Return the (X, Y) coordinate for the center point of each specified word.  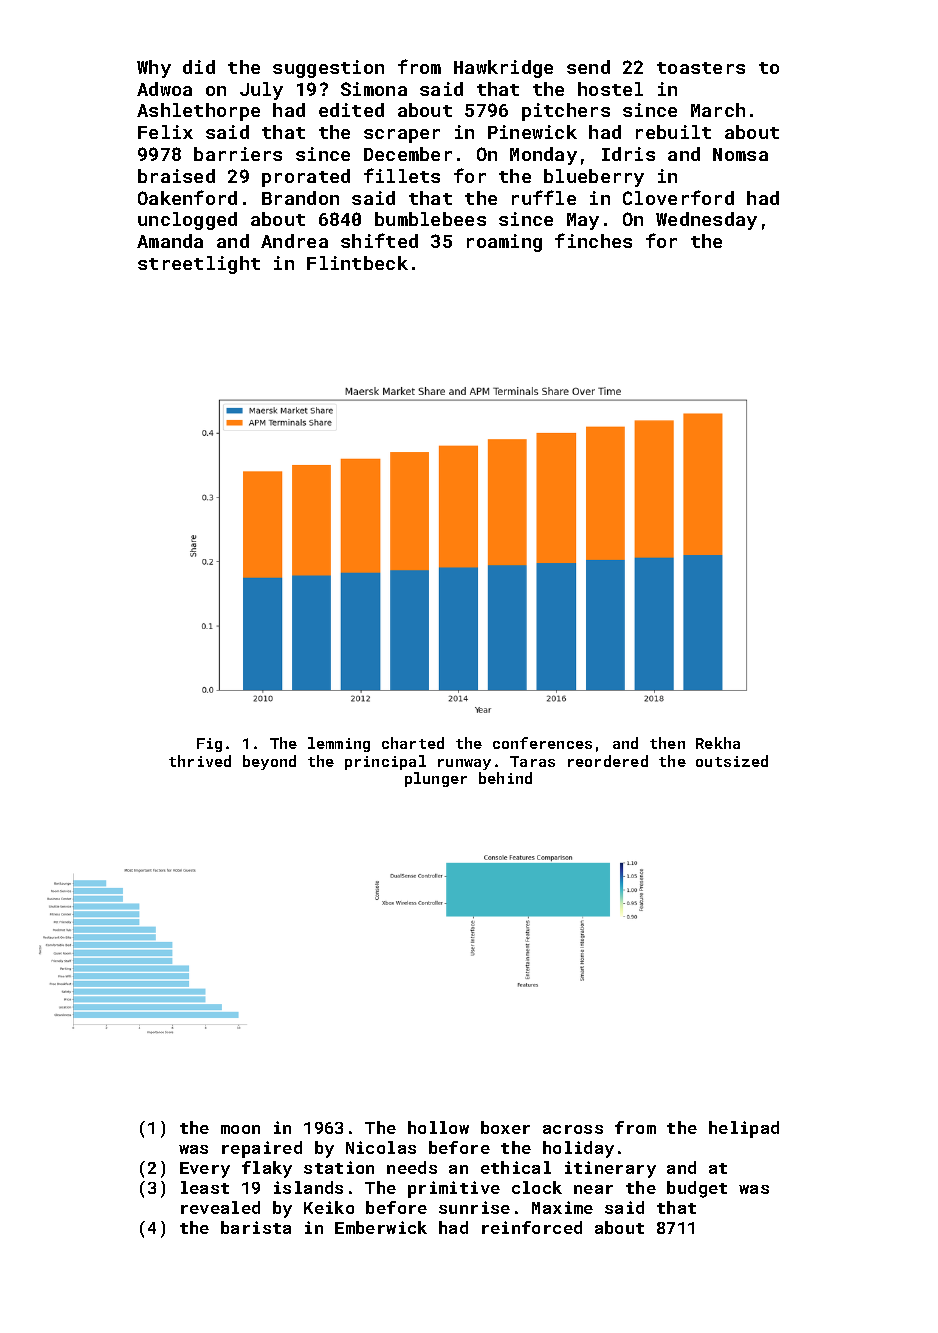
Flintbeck (357, 263)
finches (593, 240)
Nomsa (740, 154)
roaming (504, 243)
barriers (238, 154)
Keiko (329, 1207)
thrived (200, 761)
